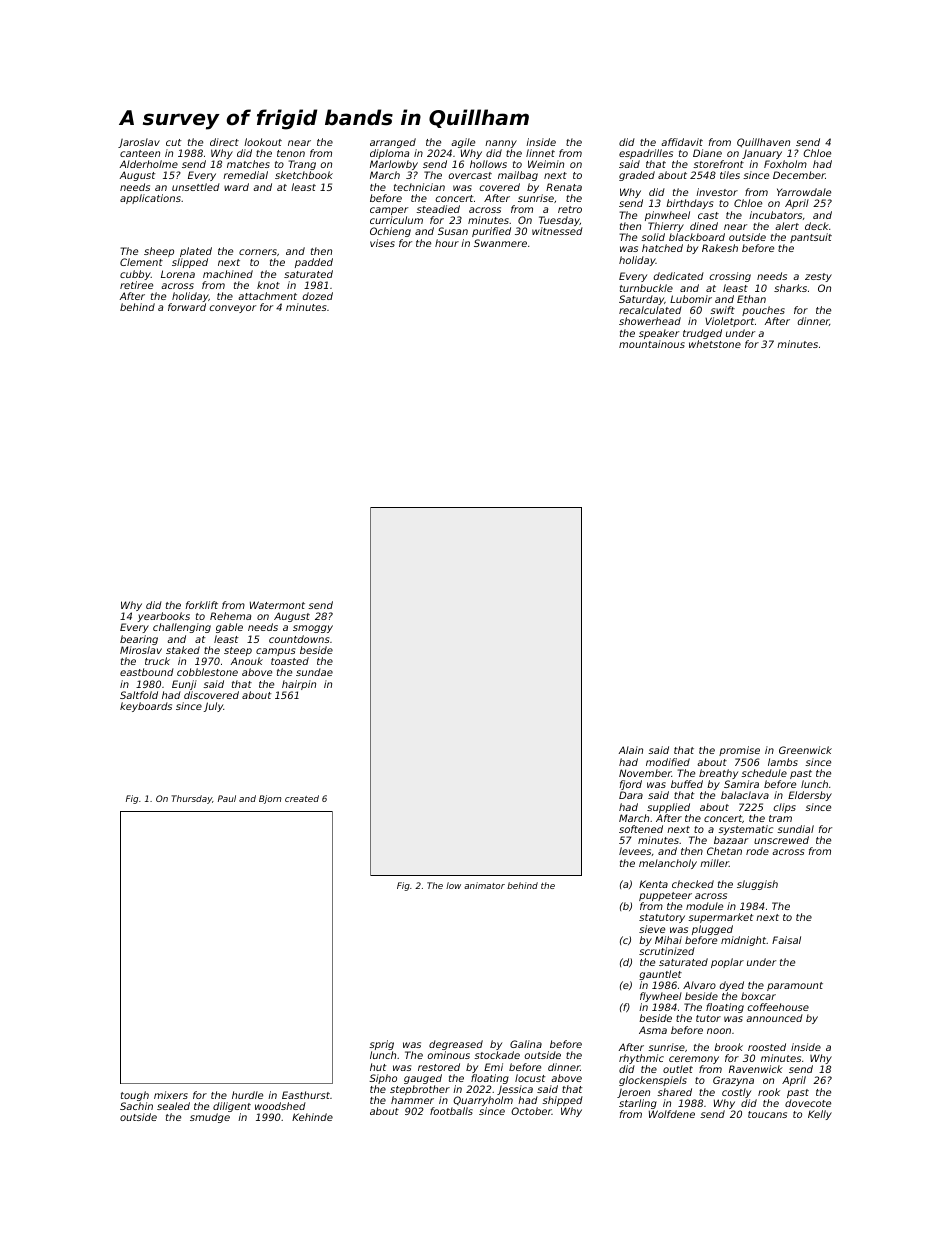 Image resolution: width=952 pixels, height=1233 pixels. What do you see at coordinates (715, 344) in the screenshot?
I see `whetstone` at bounding box center [715, 344].
